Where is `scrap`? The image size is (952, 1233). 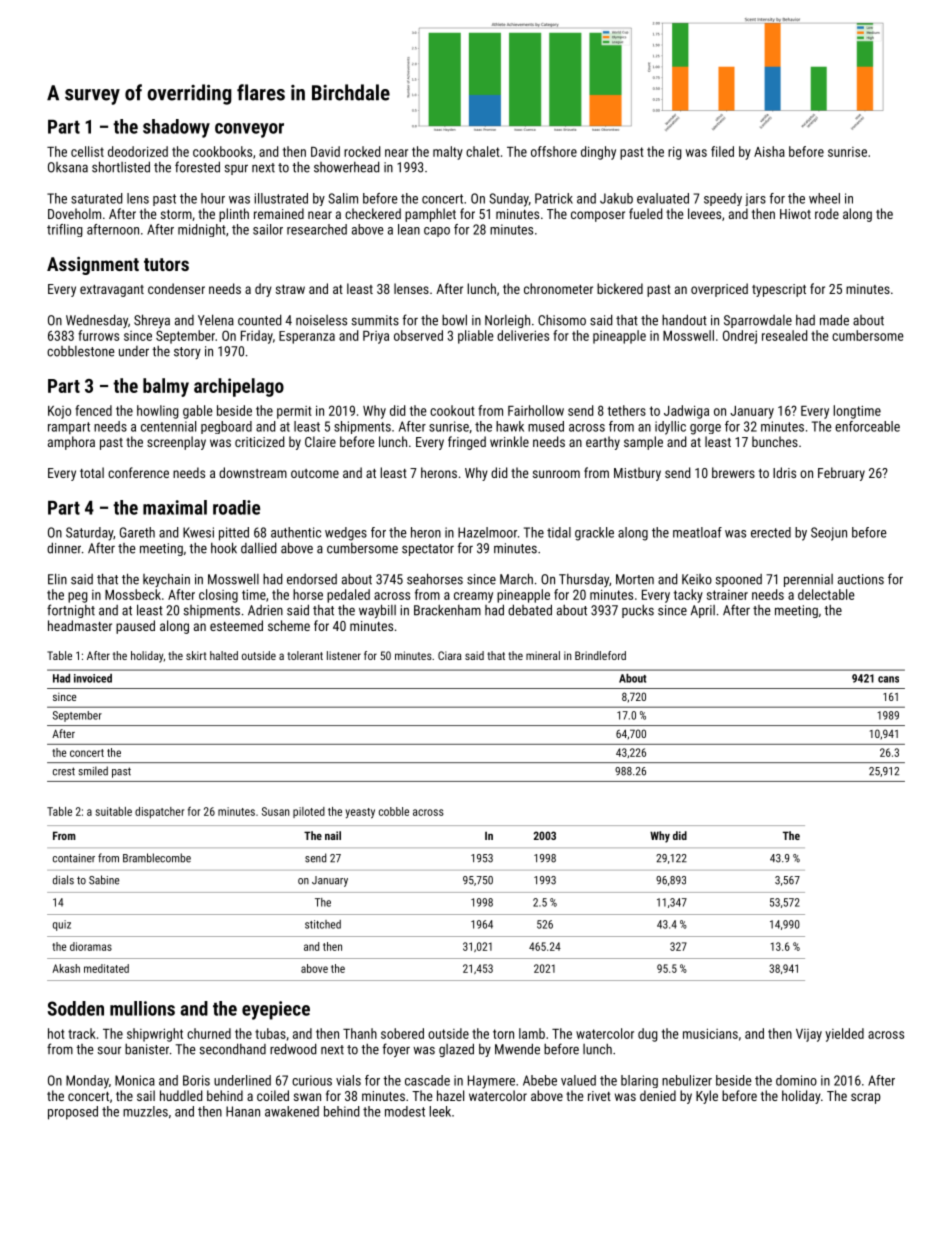
scrap is located at coordinates (865, 1098).
